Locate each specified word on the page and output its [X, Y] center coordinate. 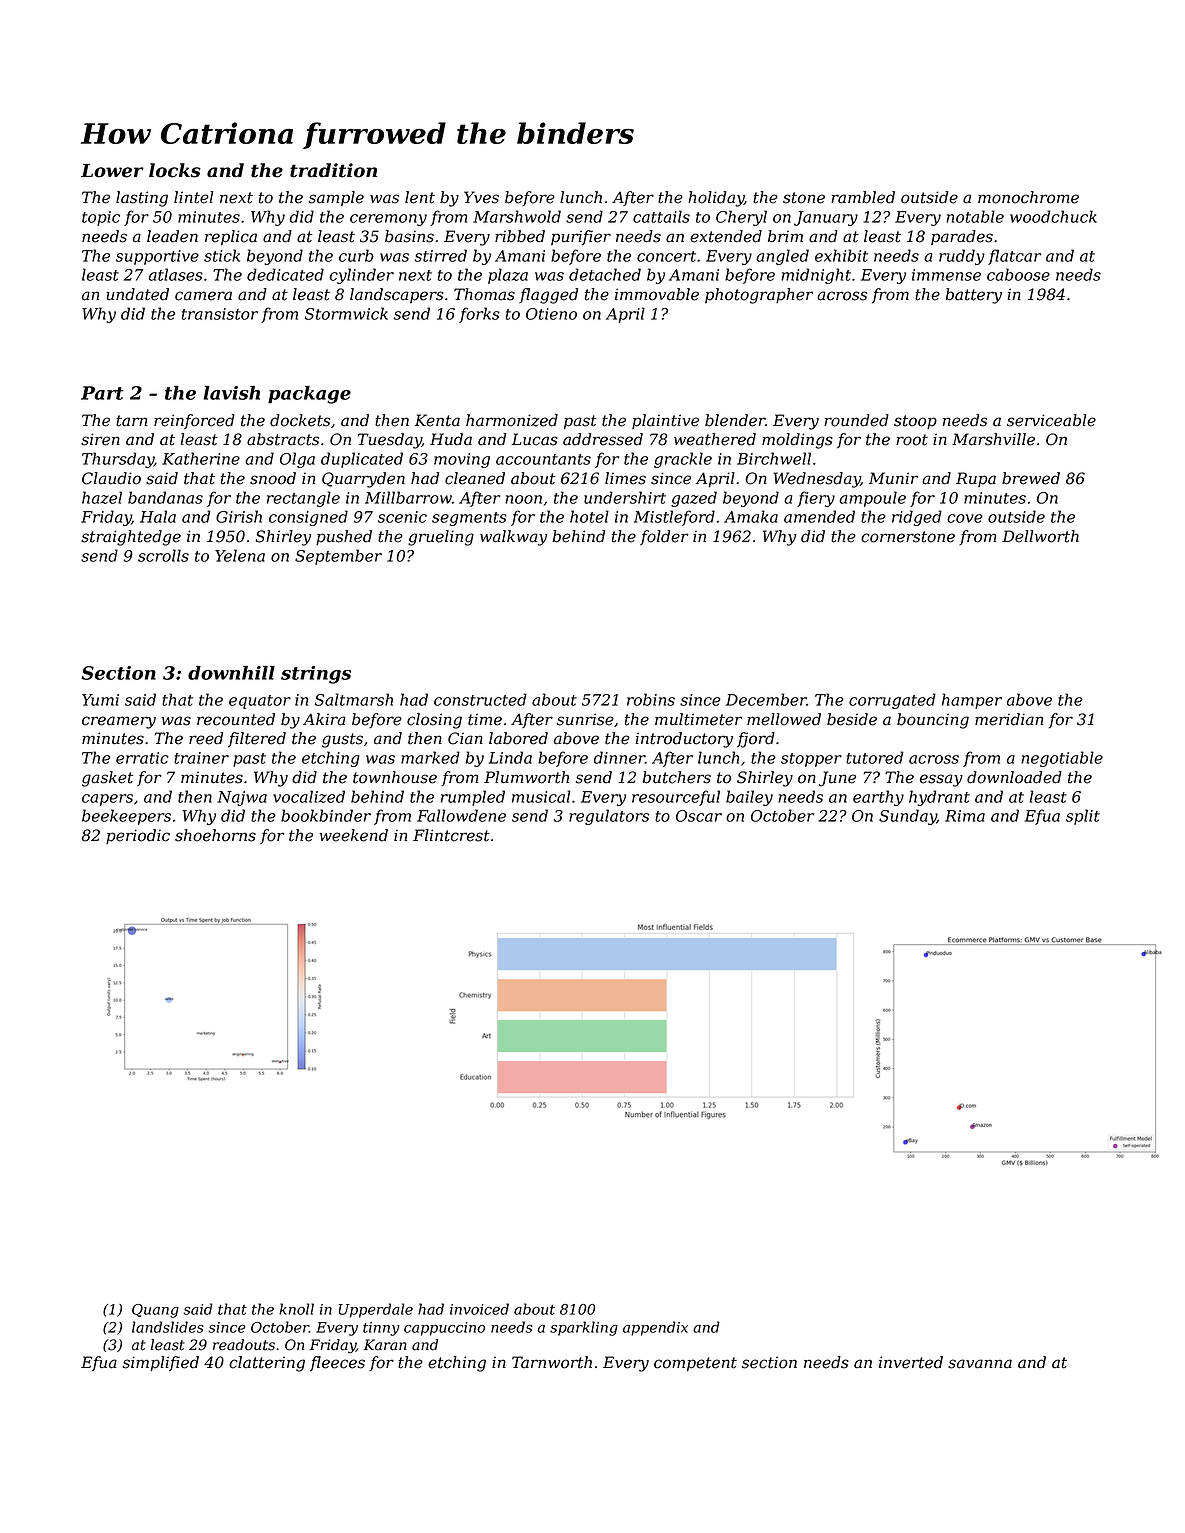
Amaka [751, 516]
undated [137, 294]
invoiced [479, 1309]
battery [973, 296]
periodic [138, 836]
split [1083, 817]
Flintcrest [451, 835]
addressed [603, 439]
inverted [911, 1362]
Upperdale [376, 1310]
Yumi [100, 700]
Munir [893, 478]
